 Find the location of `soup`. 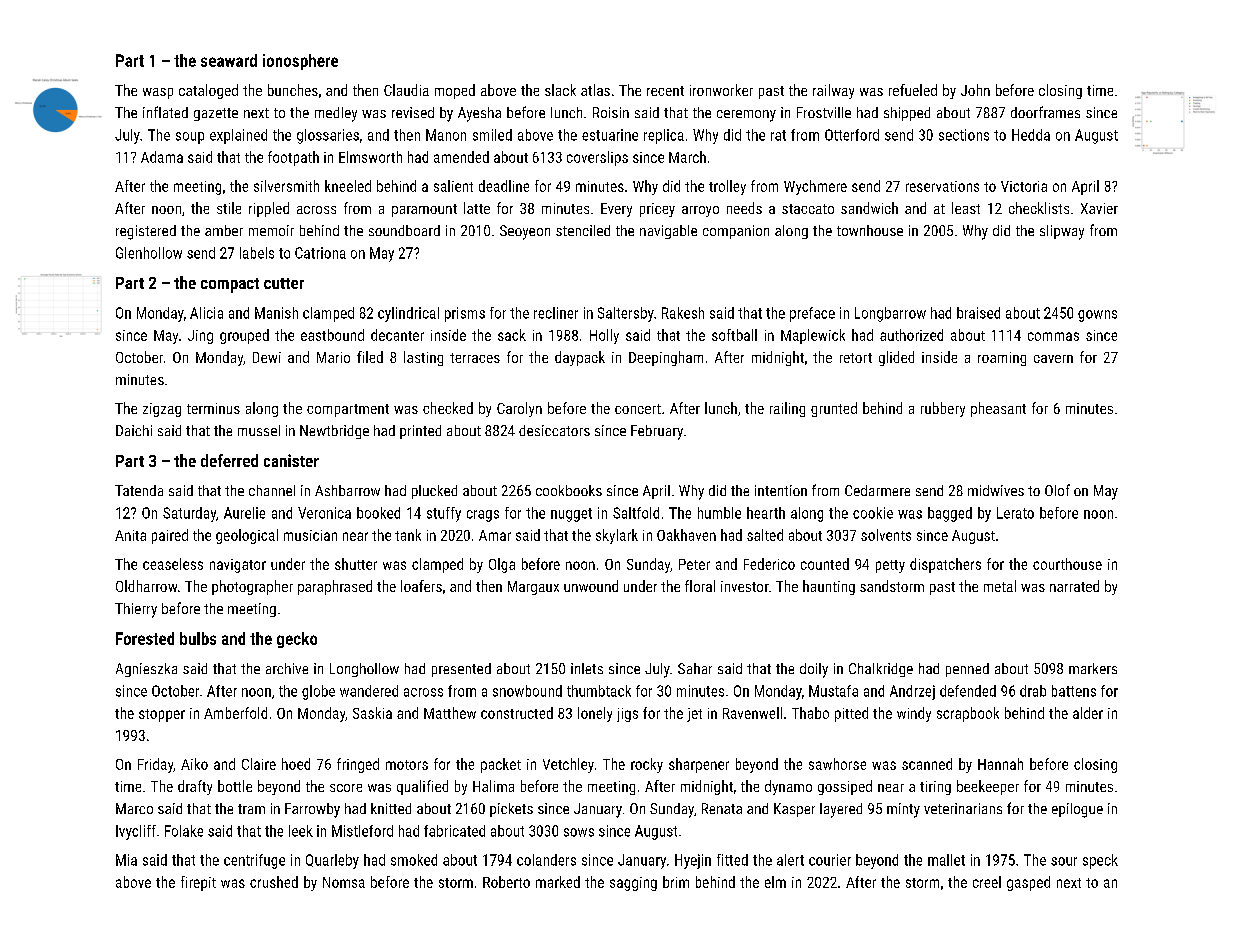

soup is located at coordinates (190, 138).
